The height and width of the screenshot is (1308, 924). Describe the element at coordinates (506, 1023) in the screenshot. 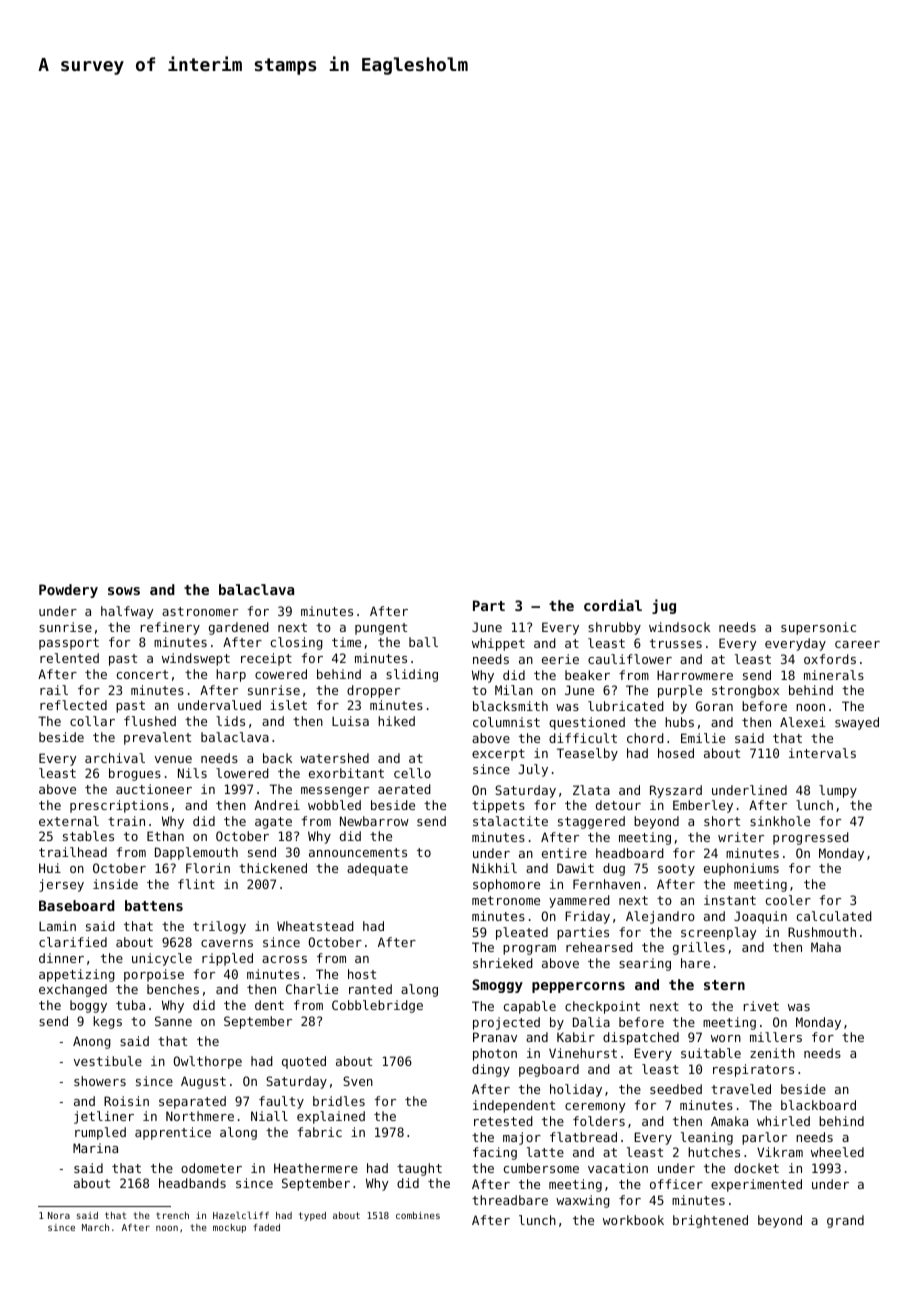

I see `projected` at that location.
